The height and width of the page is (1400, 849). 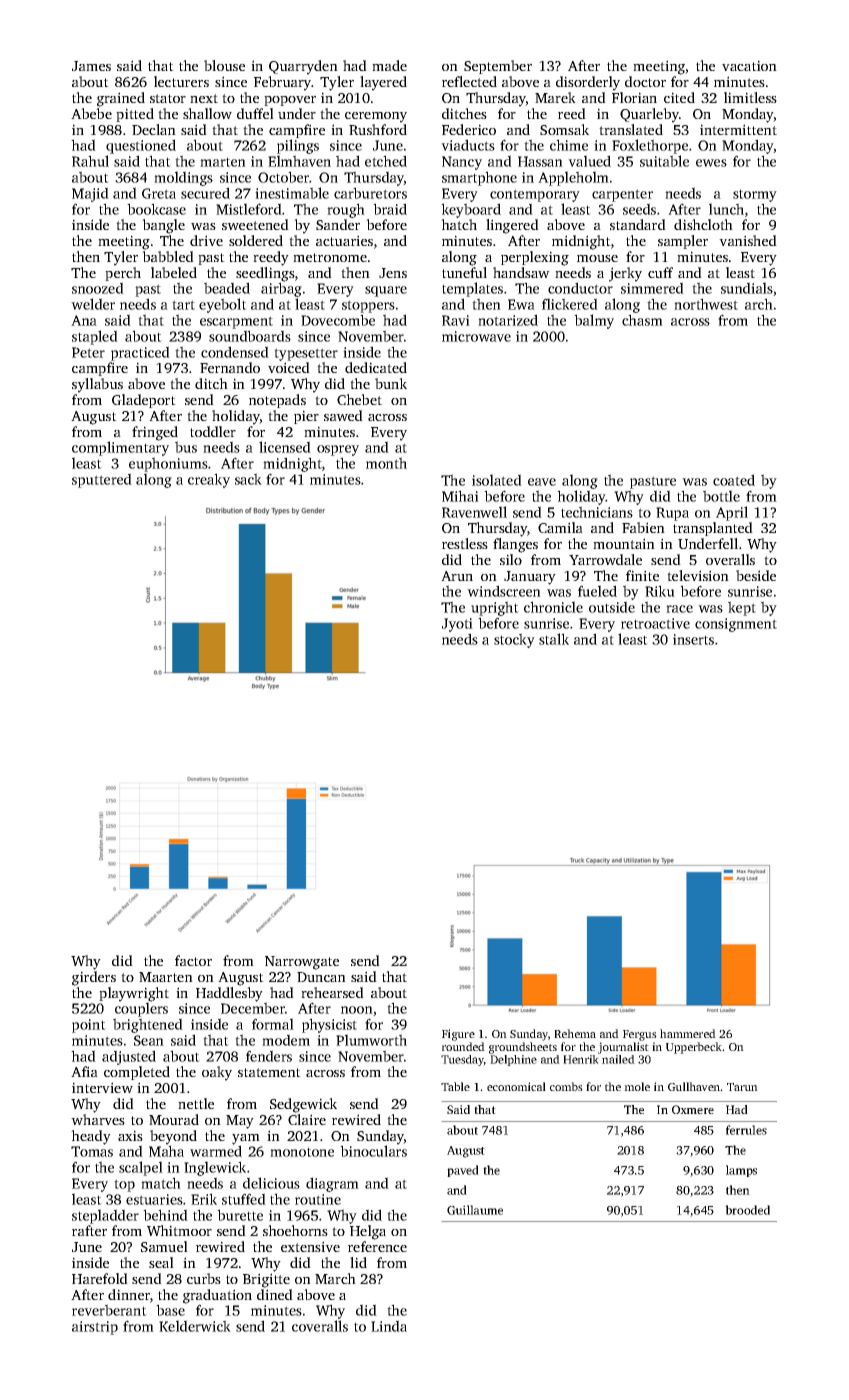 What do you see at coordinates (102, 480) in the page?
I see `sputtered` at bounding box center [102, 480].
